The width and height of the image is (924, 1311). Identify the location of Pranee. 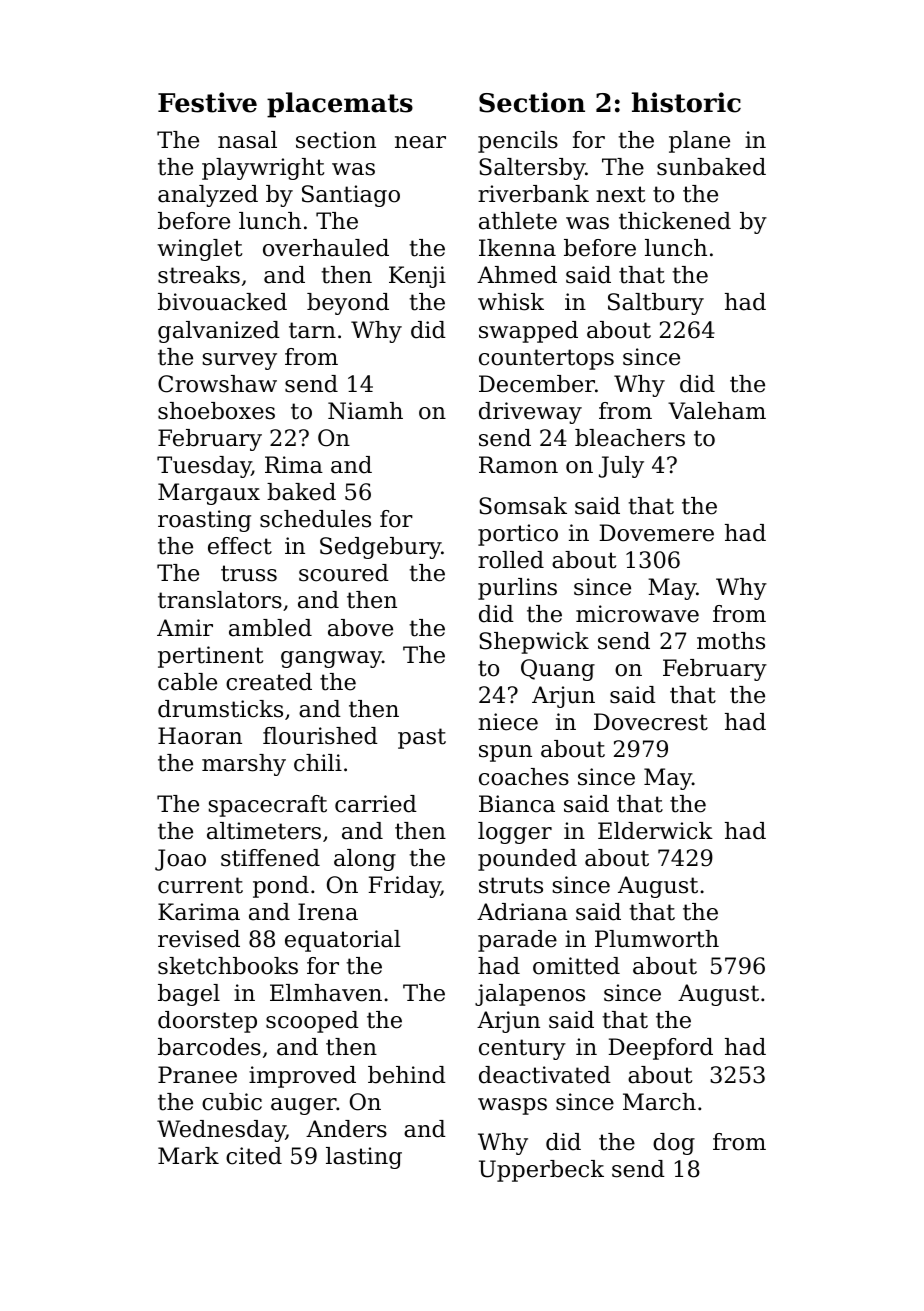
(197, 1075).
